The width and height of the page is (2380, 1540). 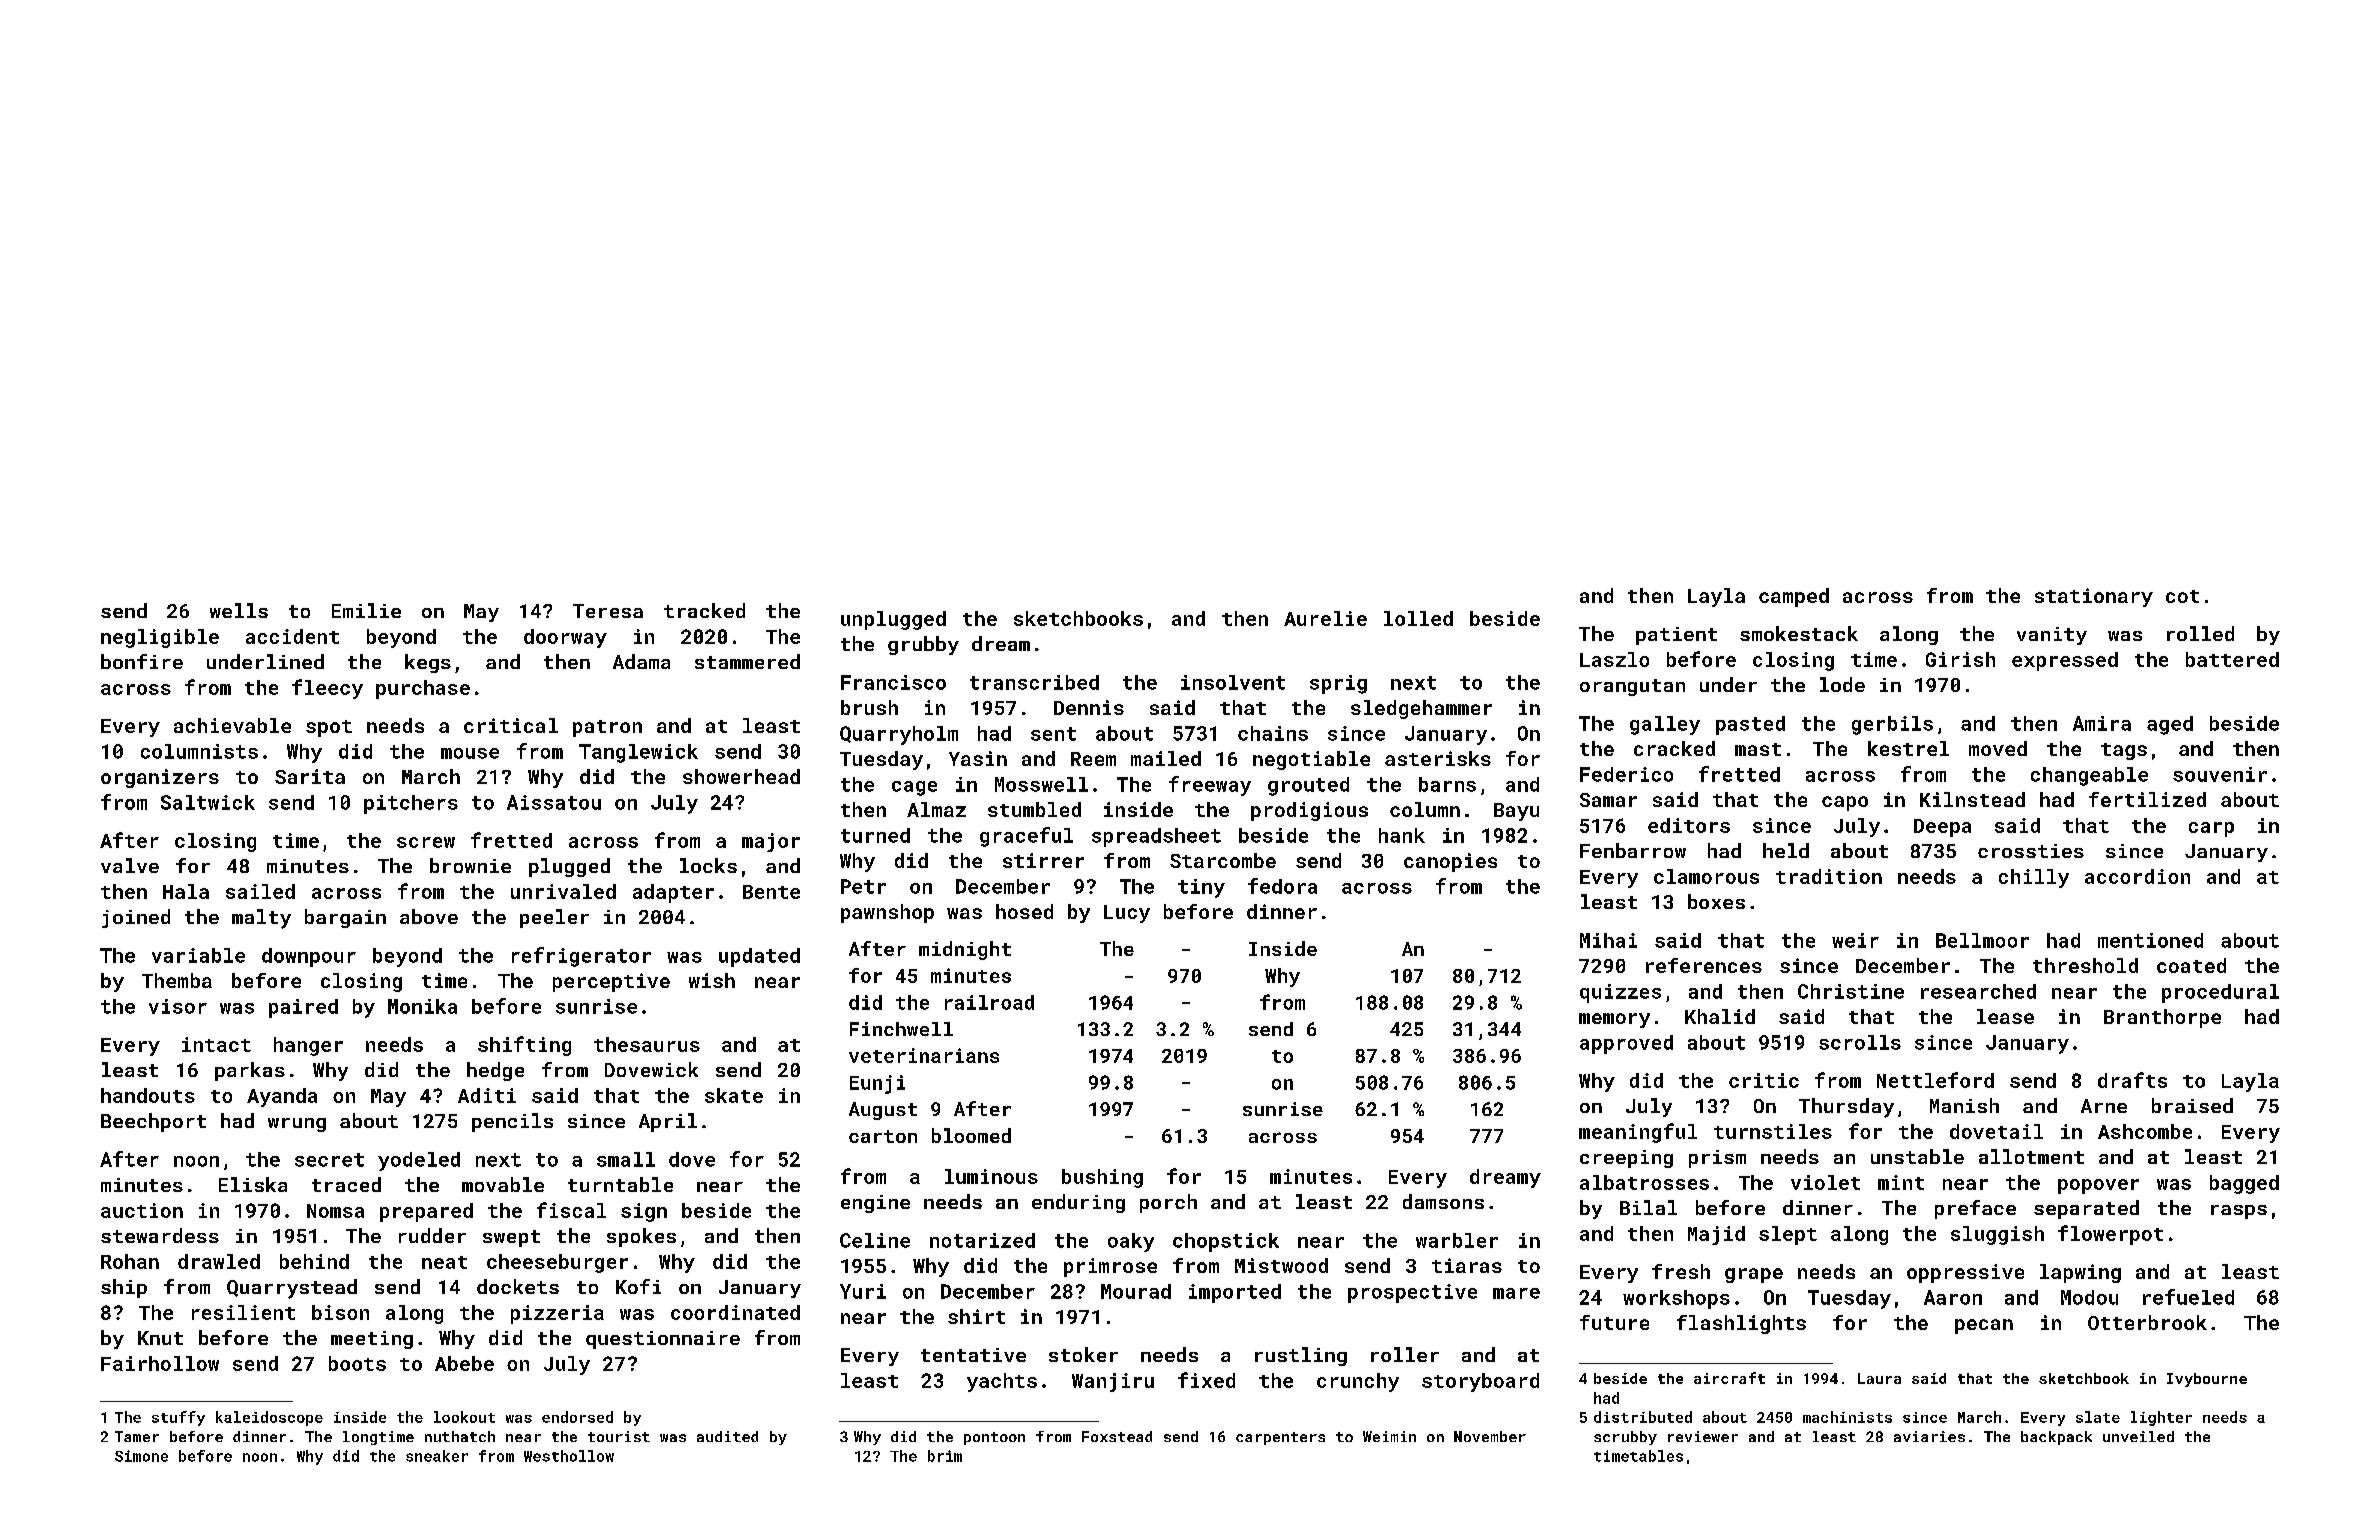 What do you see at coordinates (571, 1210) in the page?
I see `fiscal` at bounding box center [571, 1210].
